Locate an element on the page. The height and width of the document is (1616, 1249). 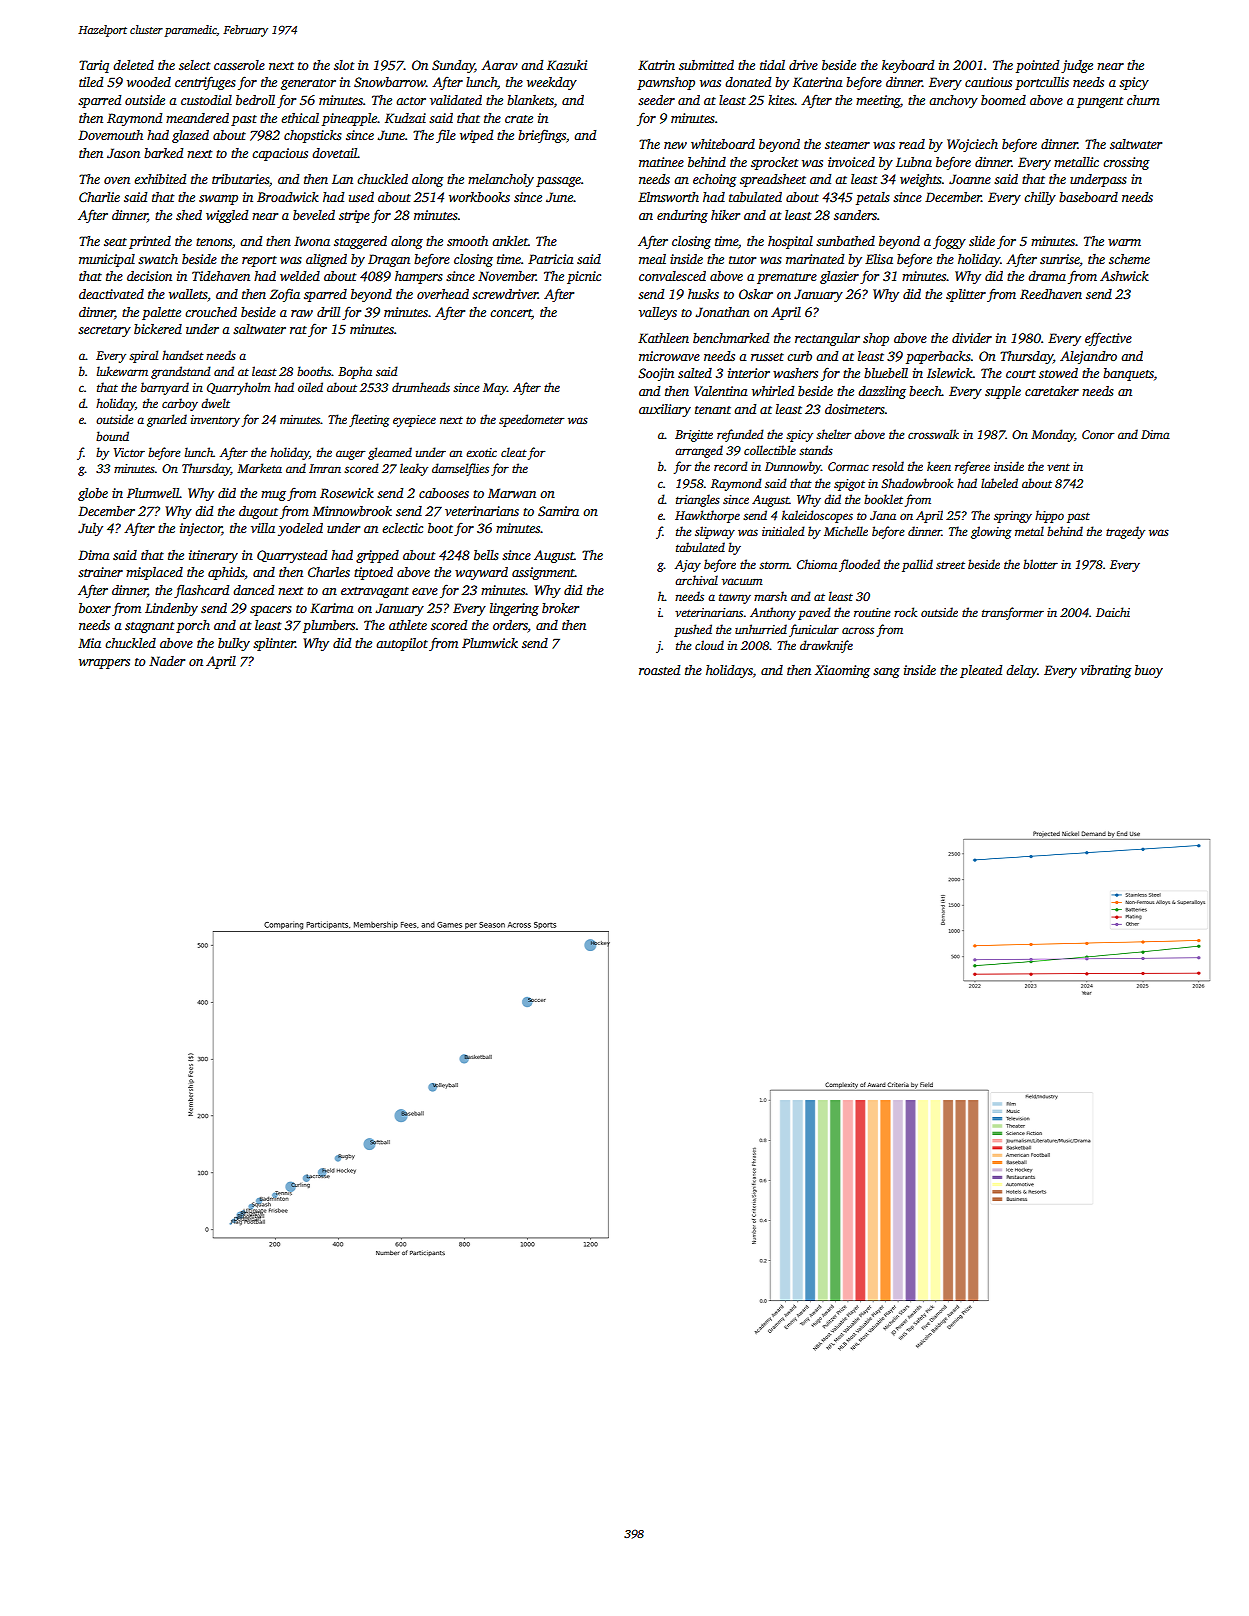
interior is located at coordinates (749, 373).
